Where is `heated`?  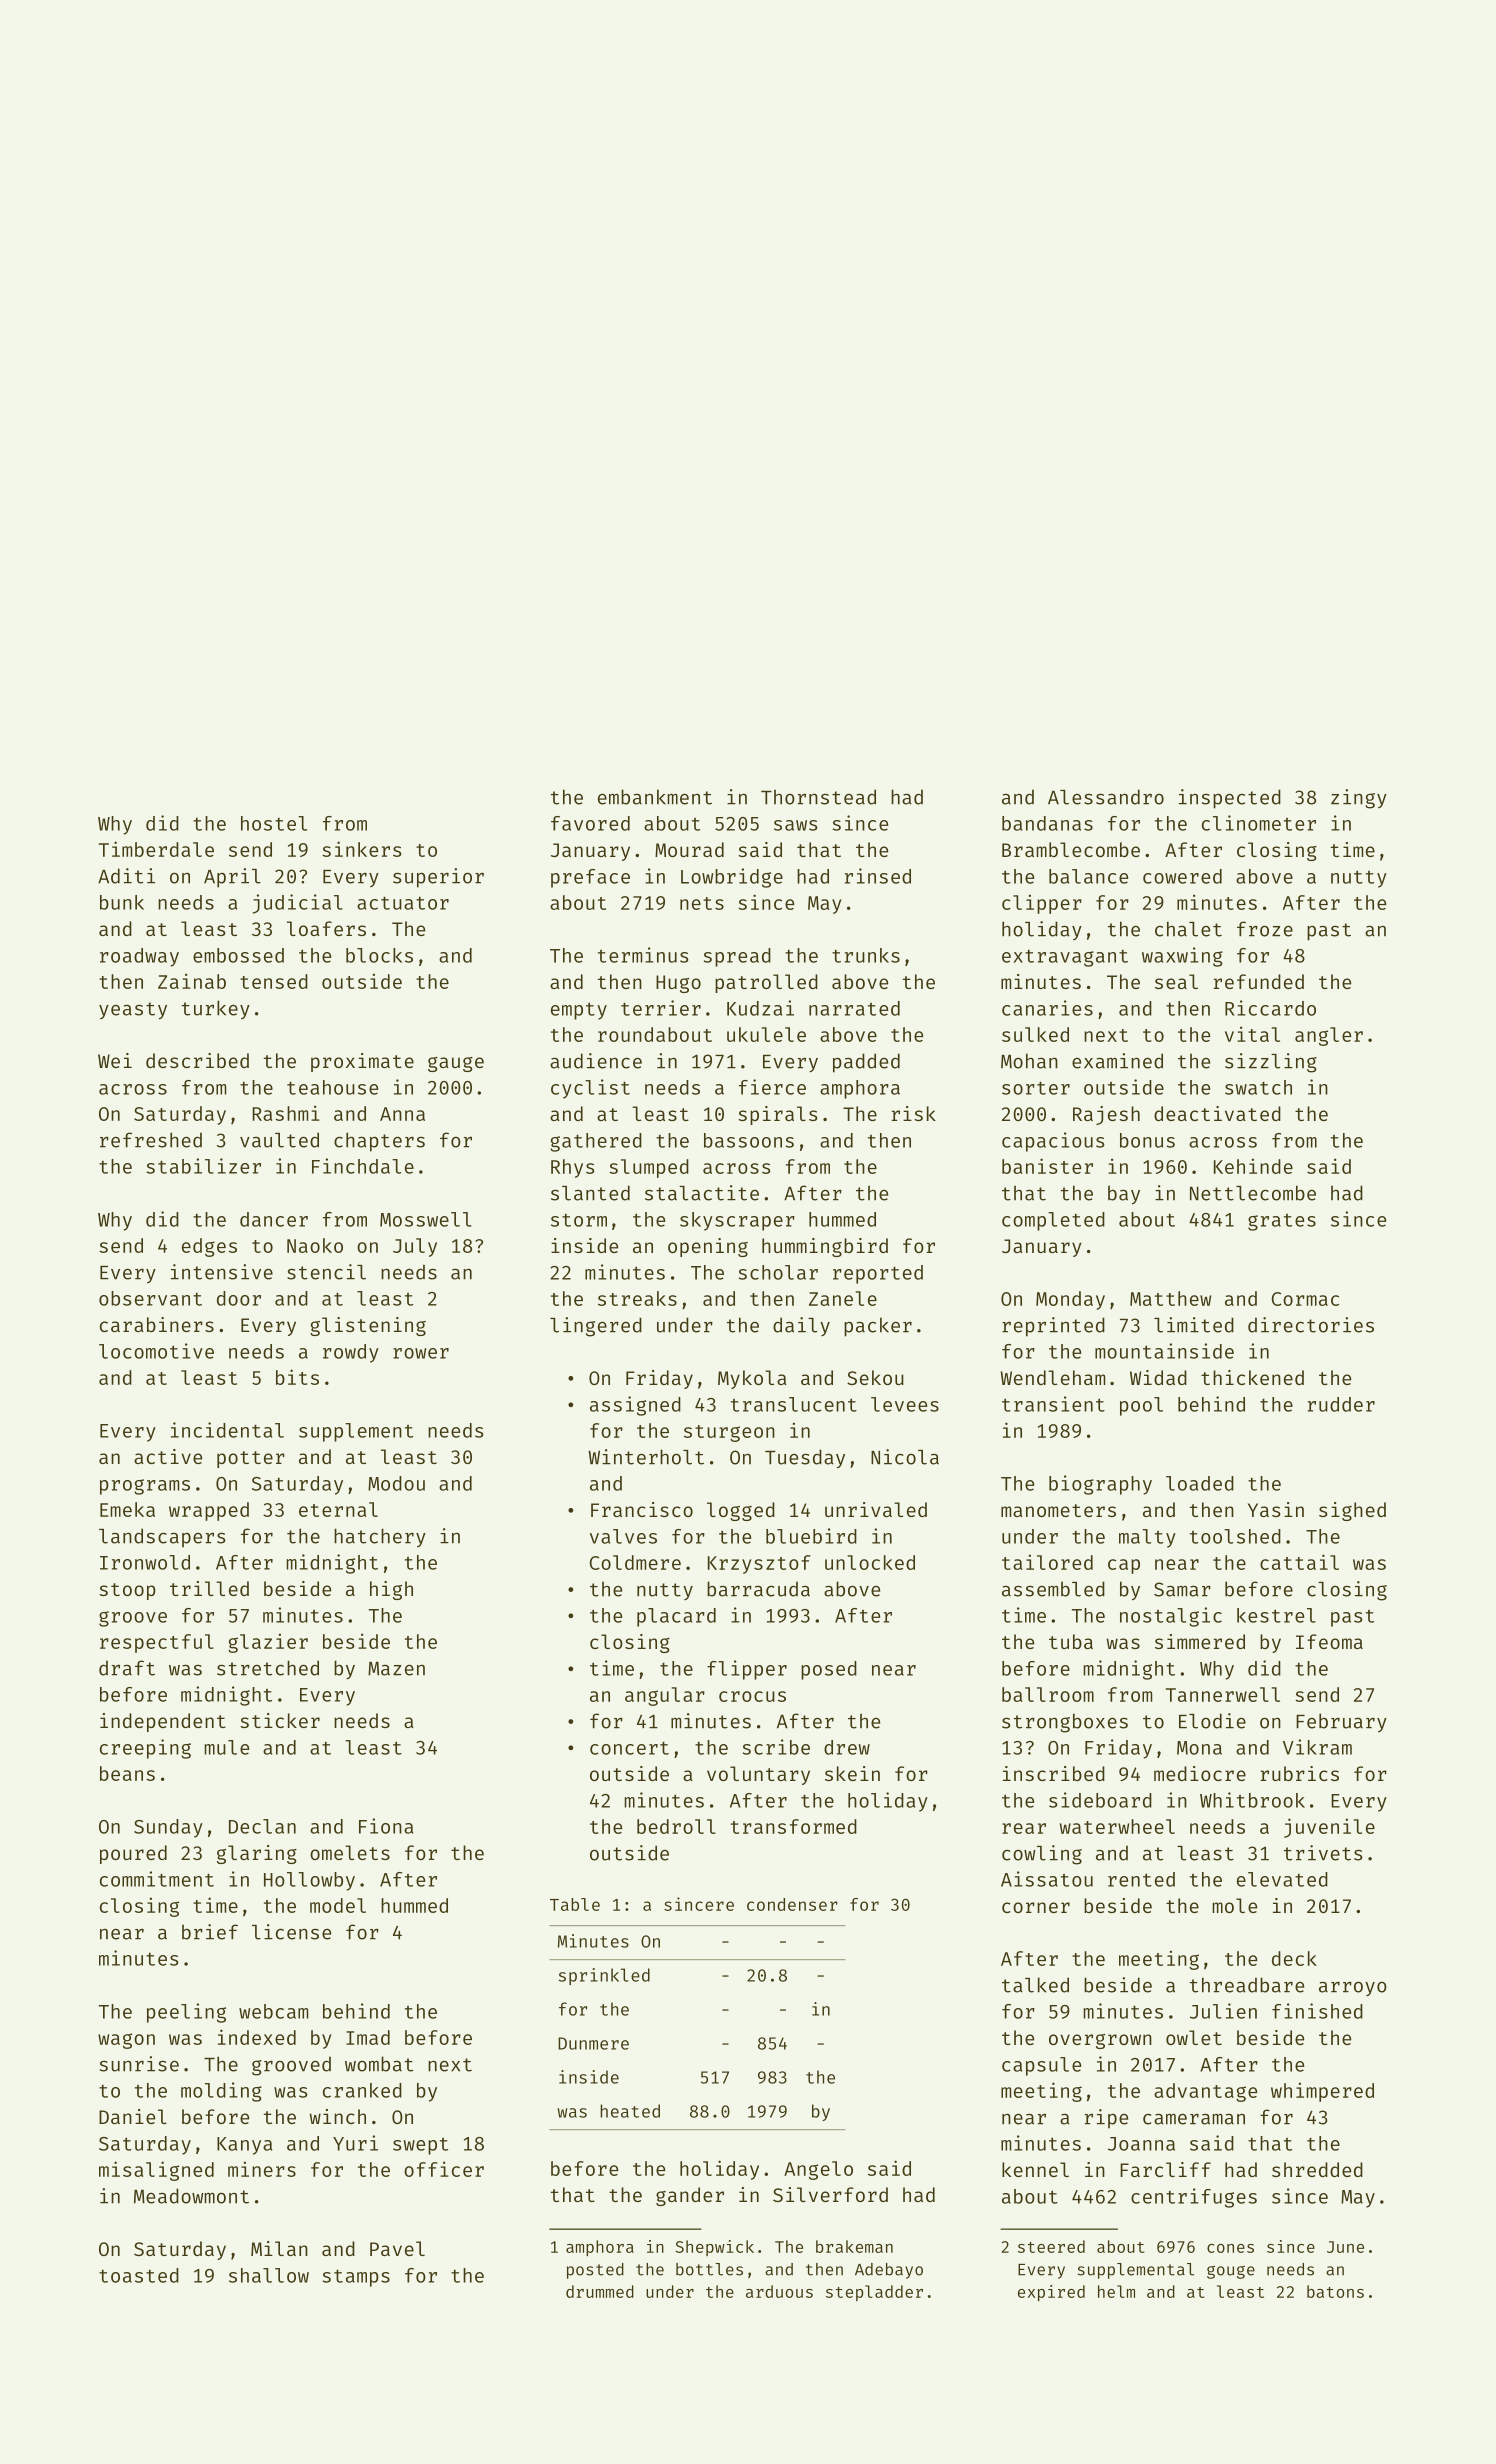
heated is located at coordinates (630, 2111).
